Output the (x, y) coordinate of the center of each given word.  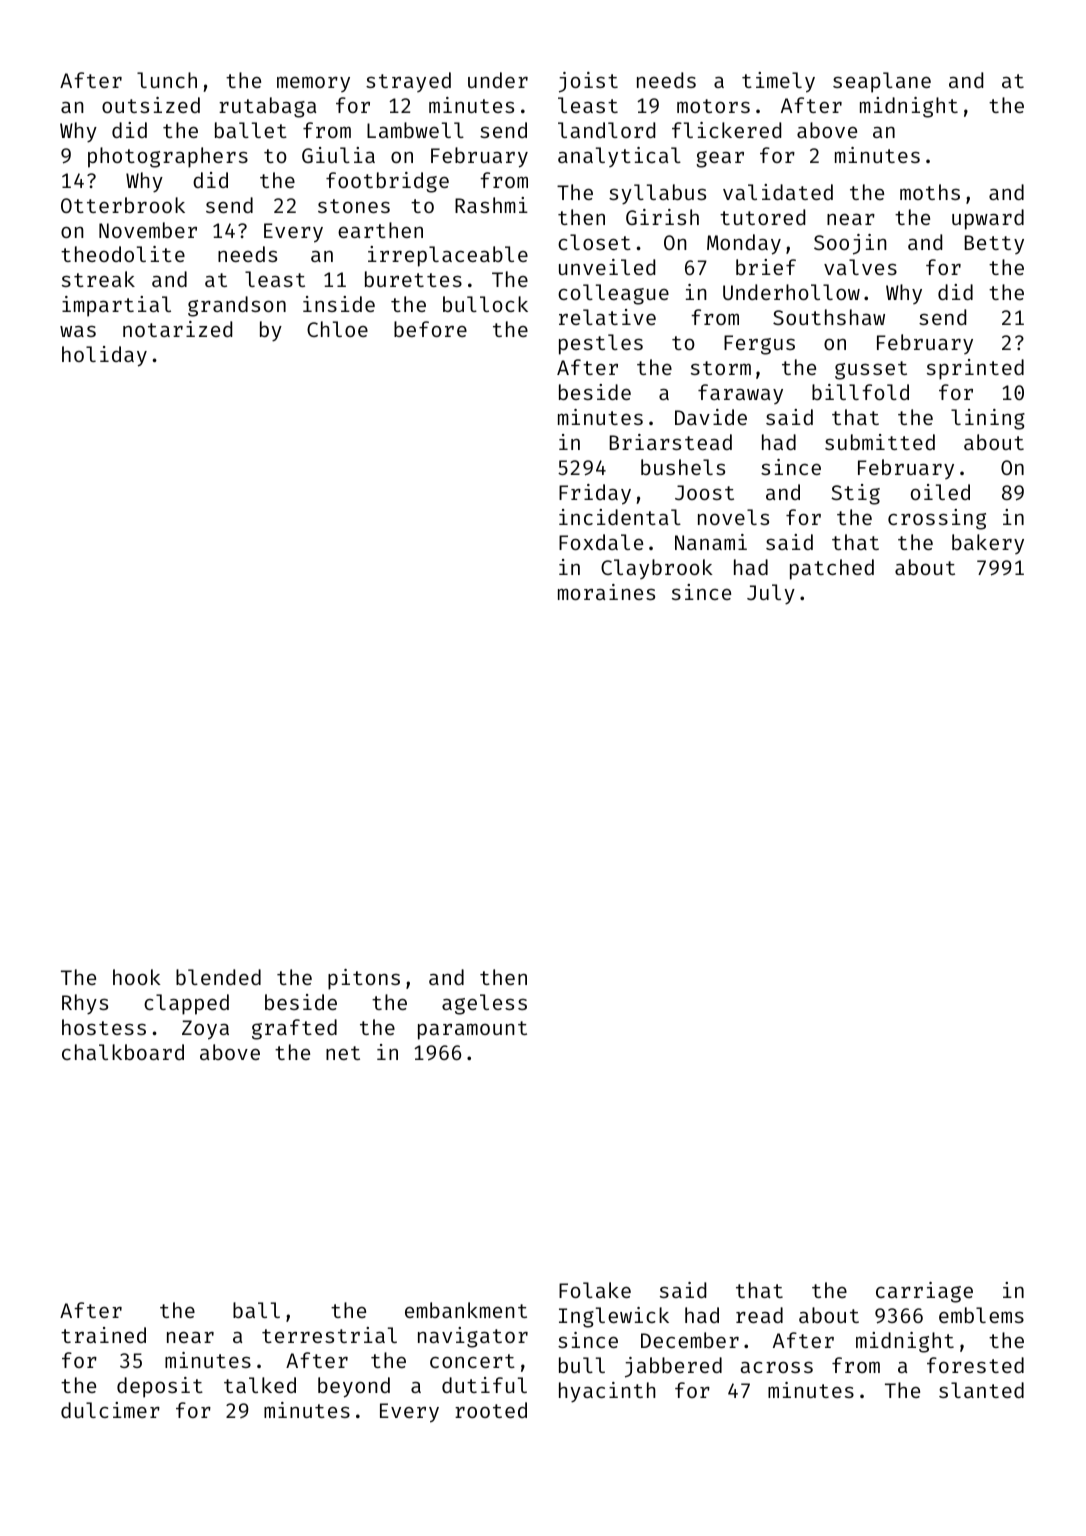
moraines (606, 592)
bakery (988, 544)
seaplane (882, 82)
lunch (167, 80)
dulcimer (110, 1410)
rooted (491, 1410)
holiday (104, 356)
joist (588, 82)
